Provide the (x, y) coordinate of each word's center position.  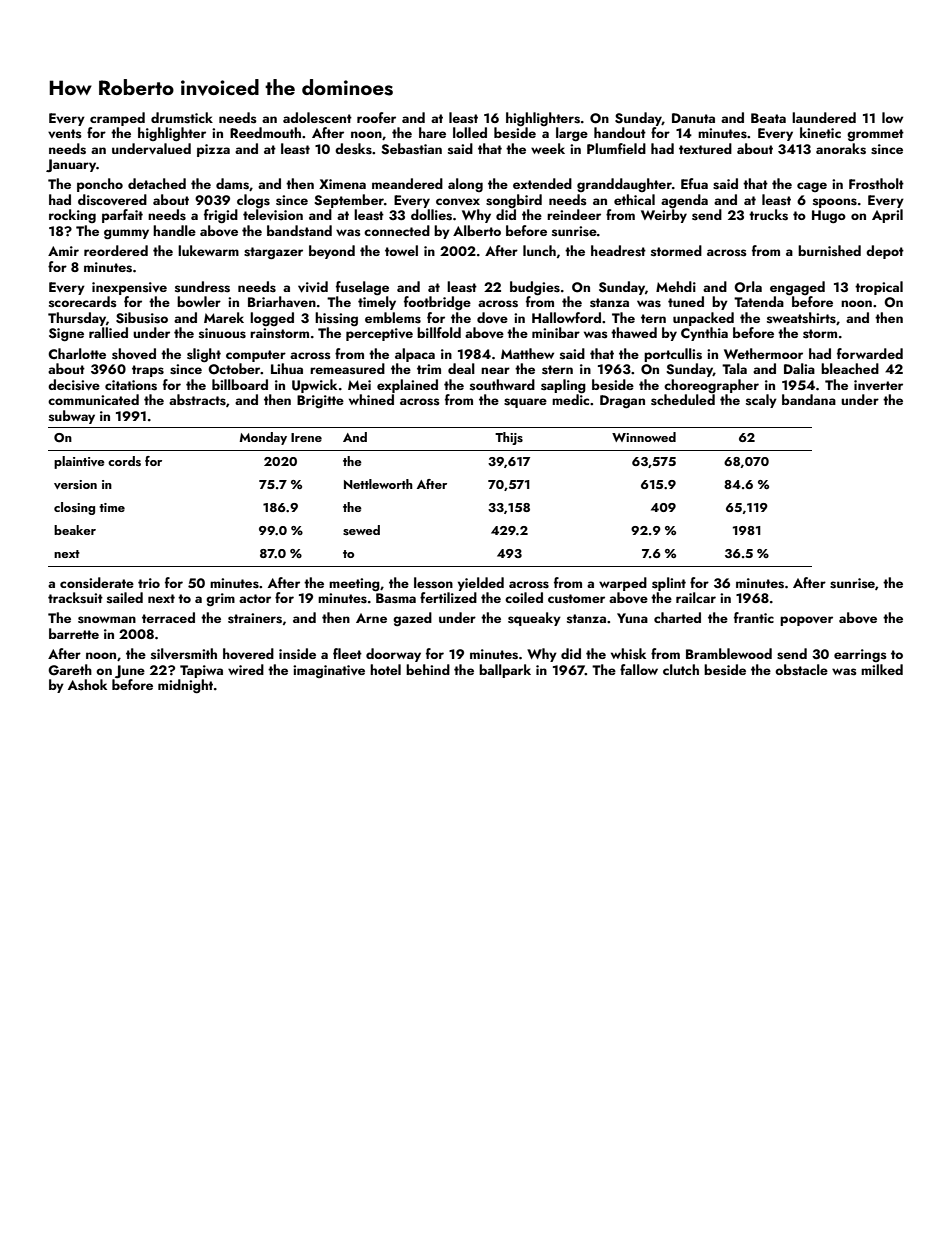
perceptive (379, 334)
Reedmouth (265, 132)
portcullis (673, 355)
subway (72, 417)
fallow (639, 669)
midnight (185, 686)
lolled (470, 132)
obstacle (801, 670)
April (887, 216)
